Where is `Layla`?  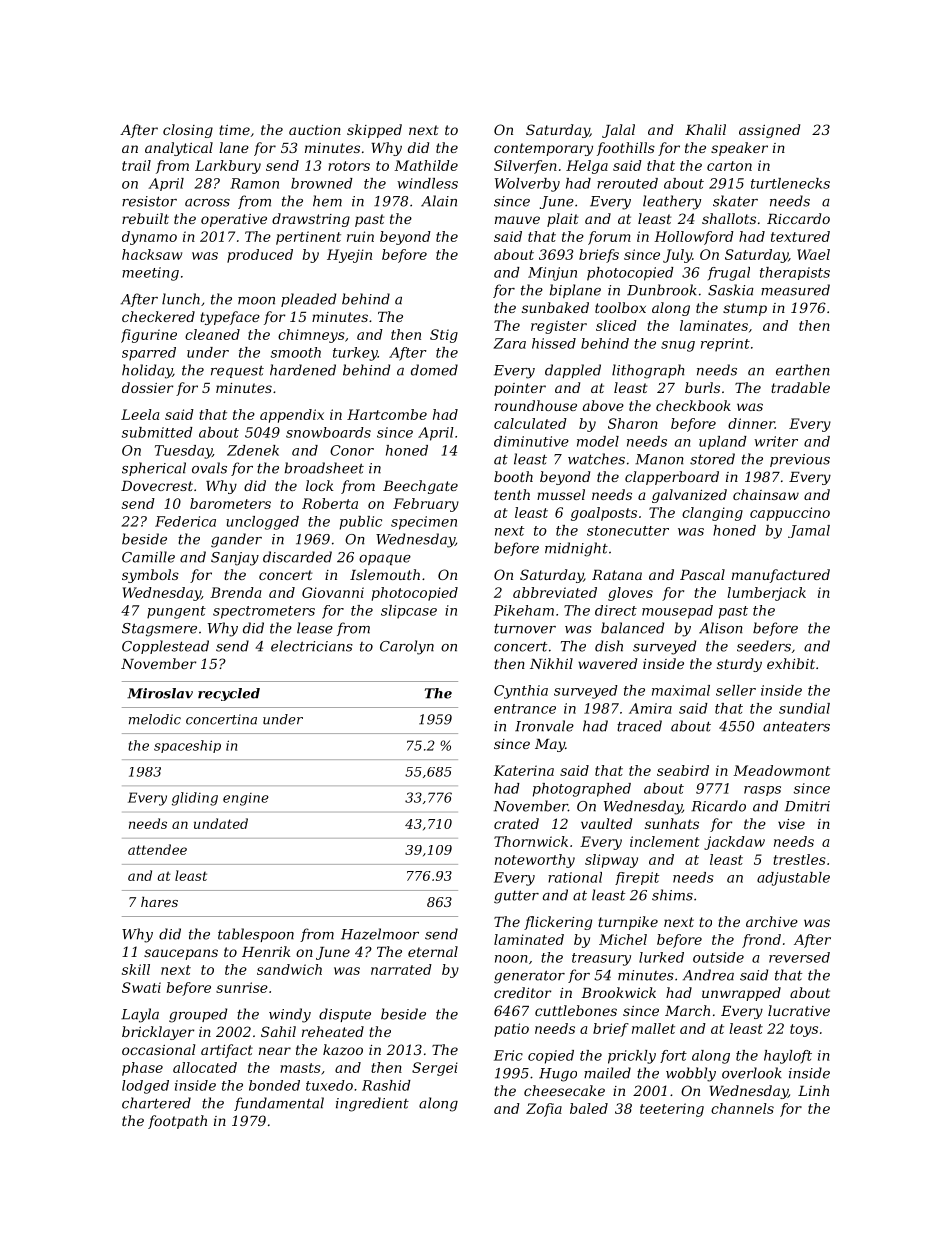 Layla is located at coordinates (140, 1015).
